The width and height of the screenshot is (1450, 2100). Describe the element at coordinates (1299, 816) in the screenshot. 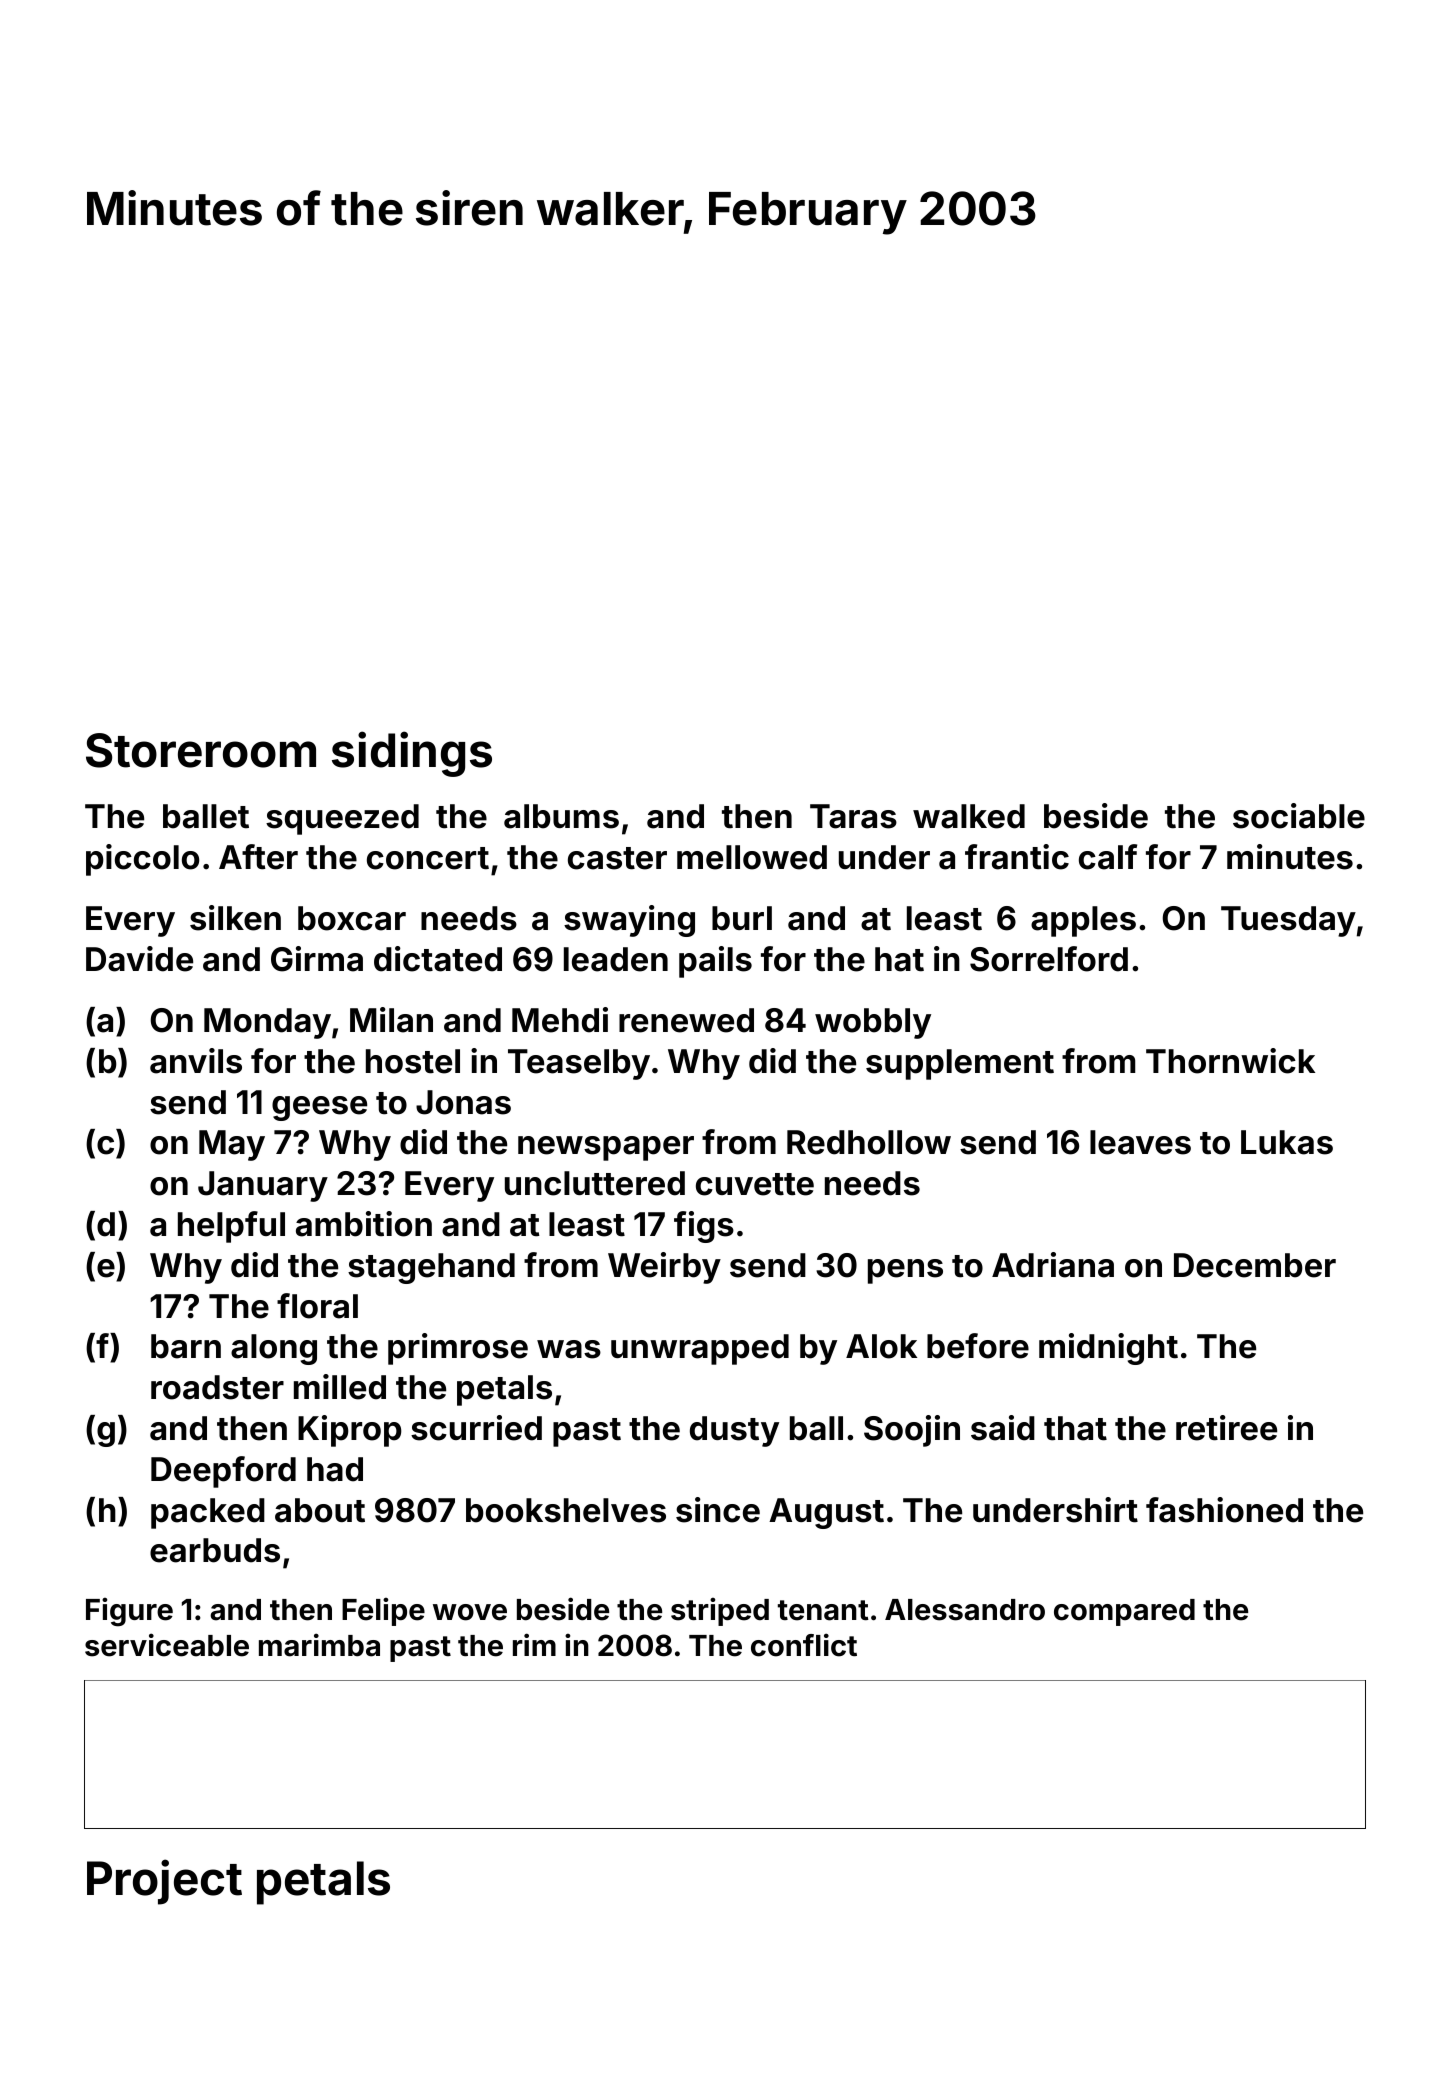

I see `sociable` at that location.
